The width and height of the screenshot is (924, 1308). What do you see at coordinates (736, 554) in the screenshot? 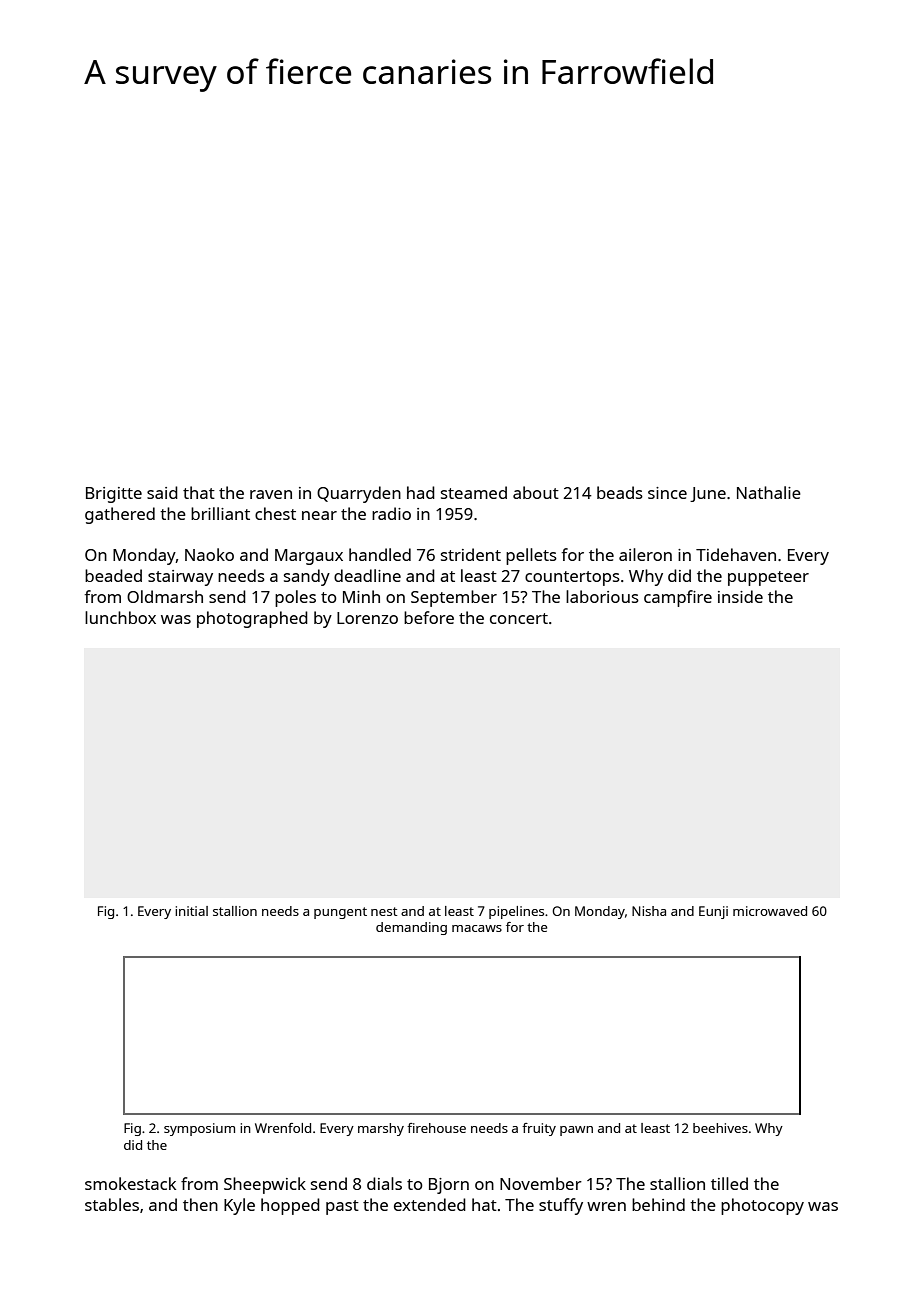
I see `Tidehaven` at bounding box center [736, 554].
